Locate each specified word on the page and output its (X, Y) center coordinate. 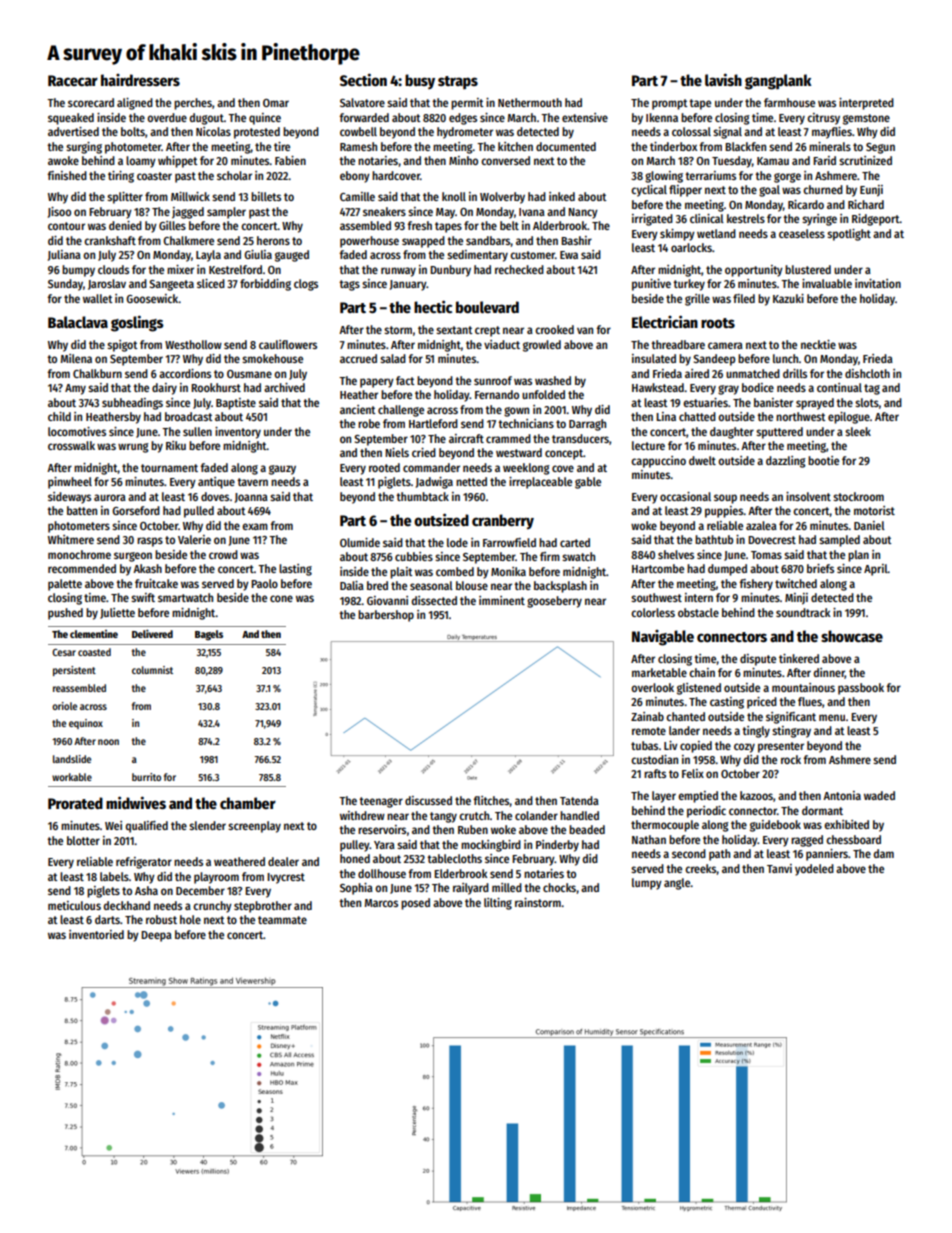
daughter (732, 433)
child (59, 416)
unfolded (543, 394)
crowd (223, 554)
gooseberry (554, 602)
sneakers (384, 211)
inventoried (96, 934)
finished (67, 175)
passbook (861, 689)
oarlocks (691, 247)
